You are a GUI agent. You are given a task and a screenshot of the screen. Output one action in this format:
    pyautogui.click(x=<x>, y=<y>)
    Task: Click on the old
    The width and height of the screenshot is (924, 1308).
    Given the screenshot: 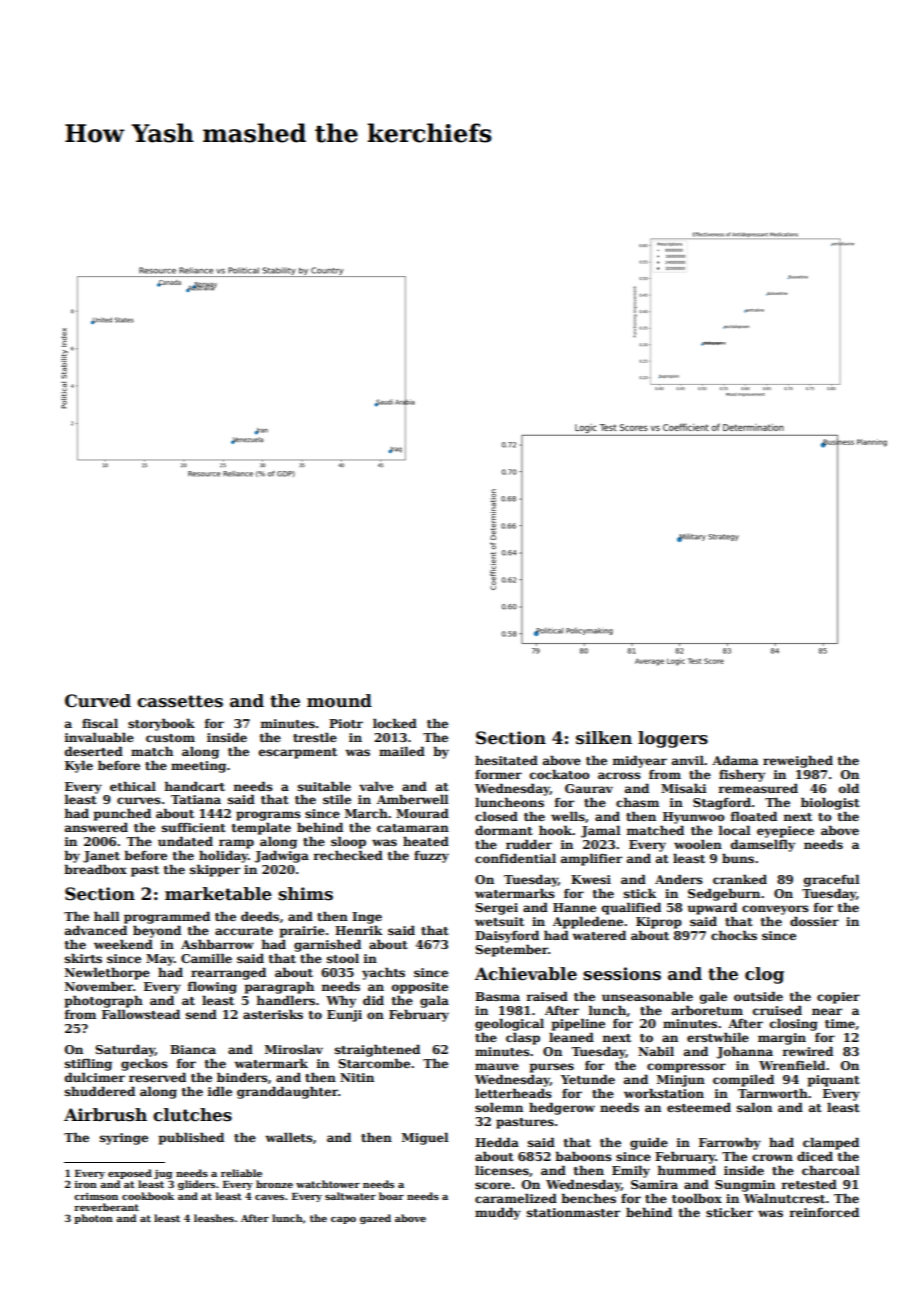 What is the action you would take?
    pyautogui.click(x=849, y=788)
